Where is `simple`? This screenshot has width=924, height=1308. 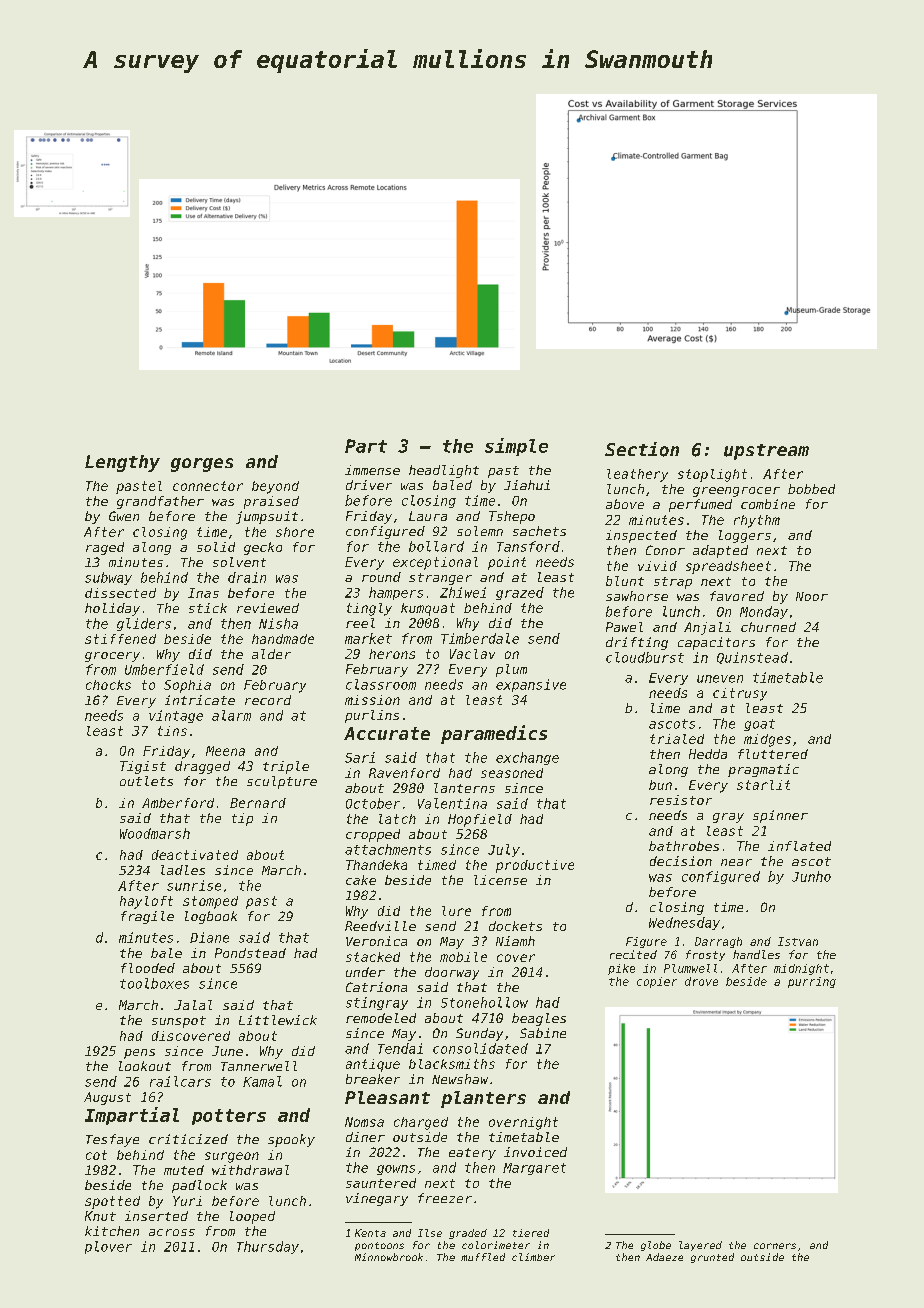
simple is located at coordinates (516, 447).
